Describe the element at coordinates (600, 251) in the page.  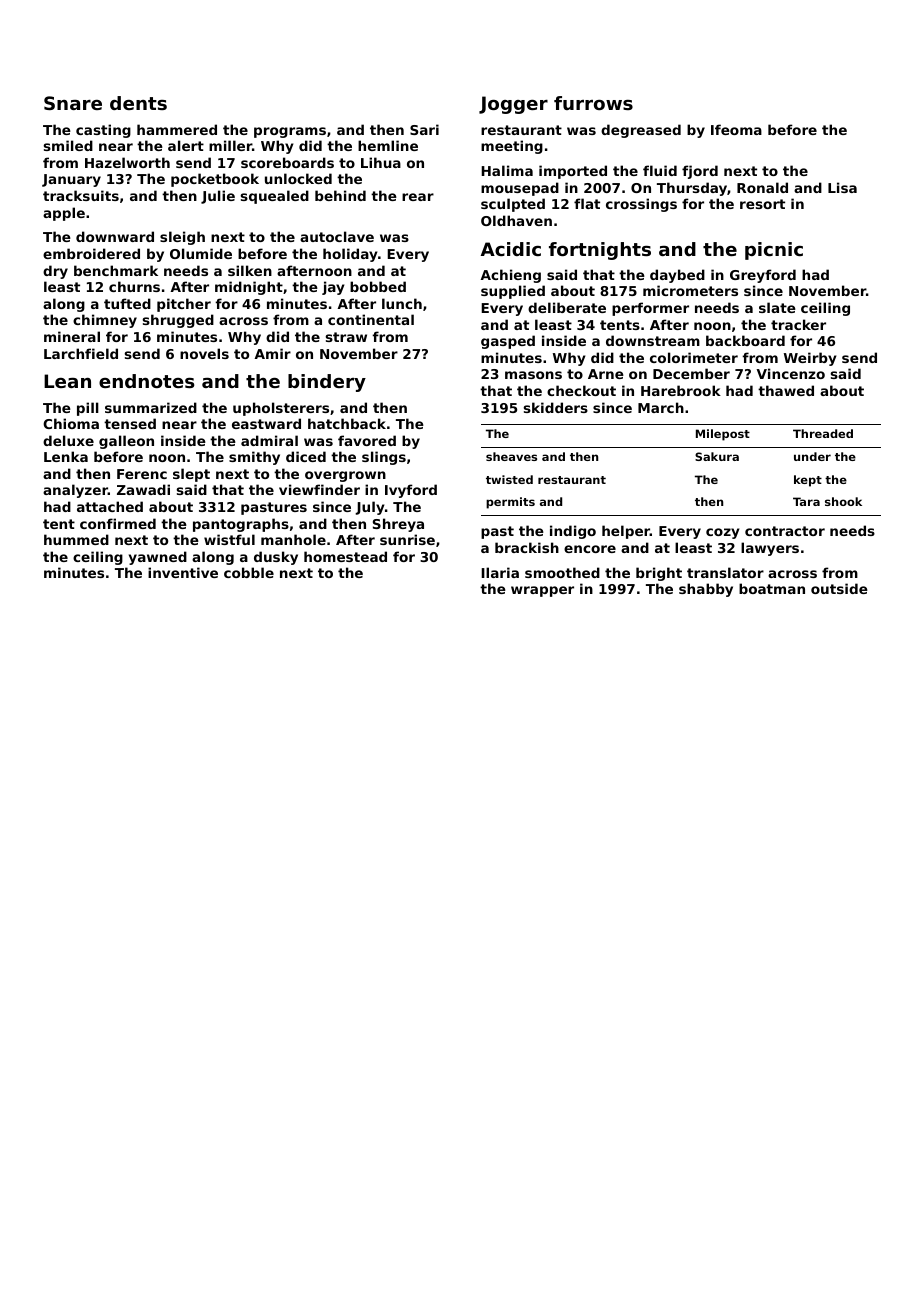
I see `fortnights` at that location.
